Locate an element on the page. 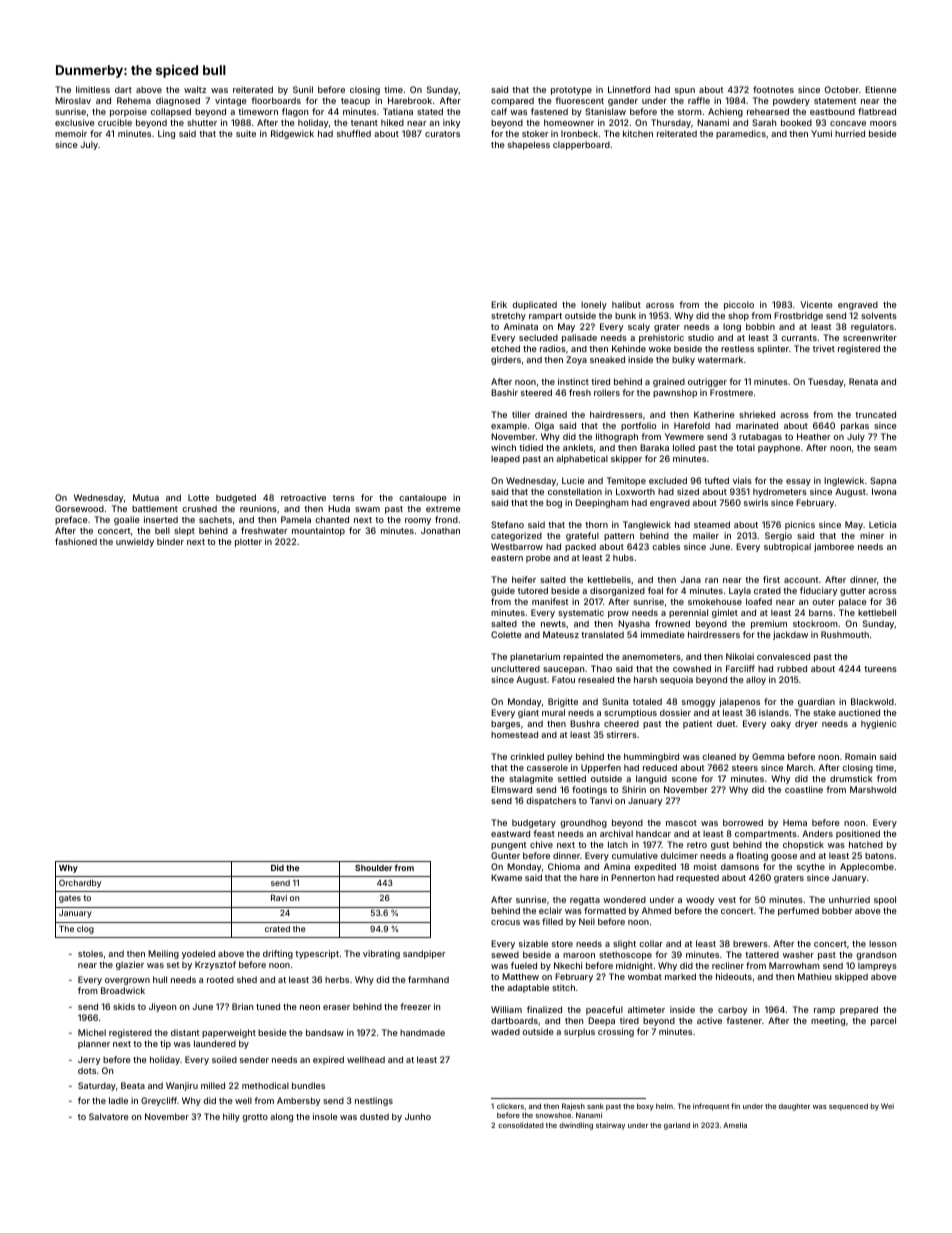 The height and width of the page is (1233, 952). patient is located at coordinates (697, 724).
